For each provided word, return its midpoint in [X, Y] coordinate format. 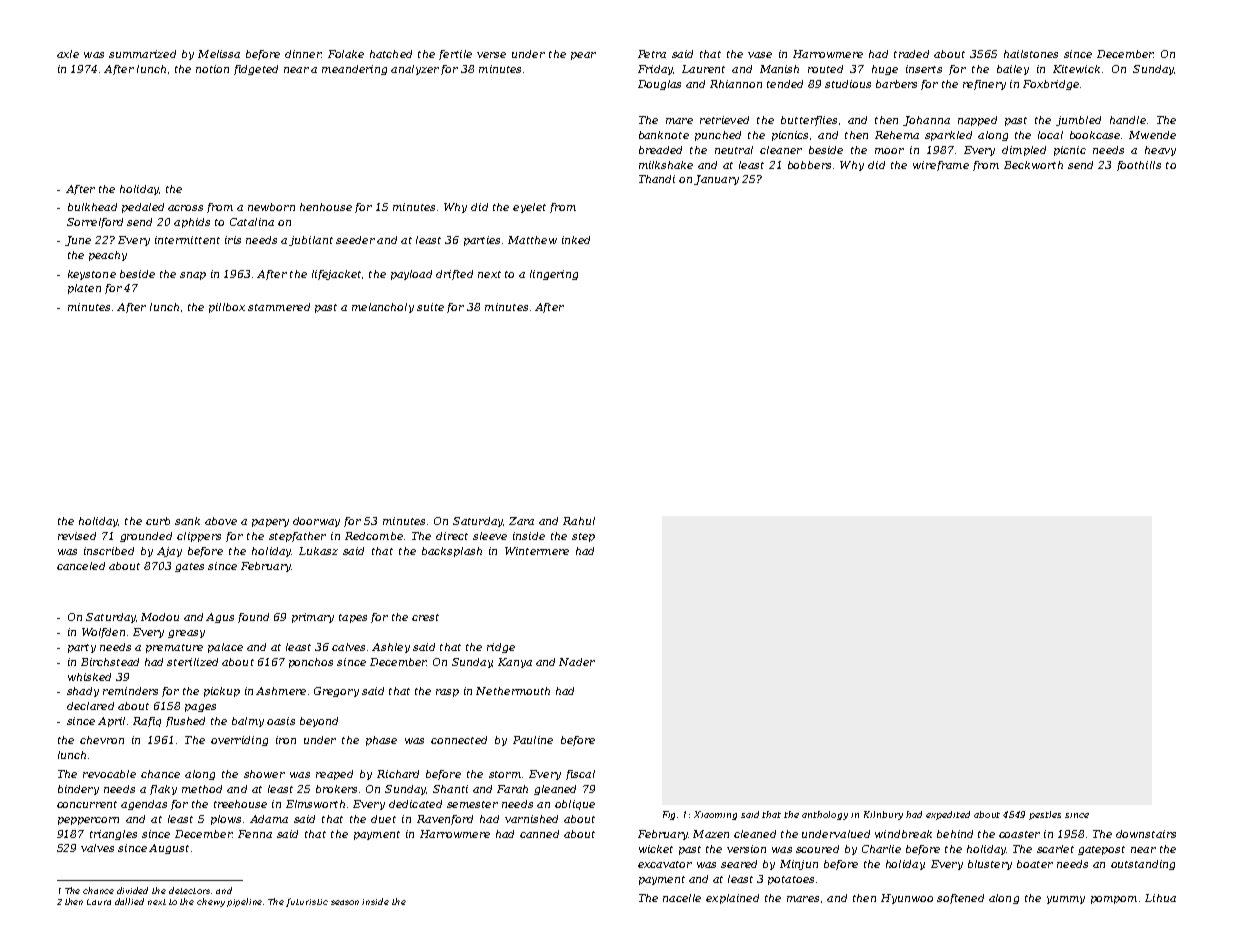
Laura [99, 902]
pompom [1114, 900]
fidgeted [256, 70]
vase [760, 55]
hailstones [1031, 54]
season [345, 902]
